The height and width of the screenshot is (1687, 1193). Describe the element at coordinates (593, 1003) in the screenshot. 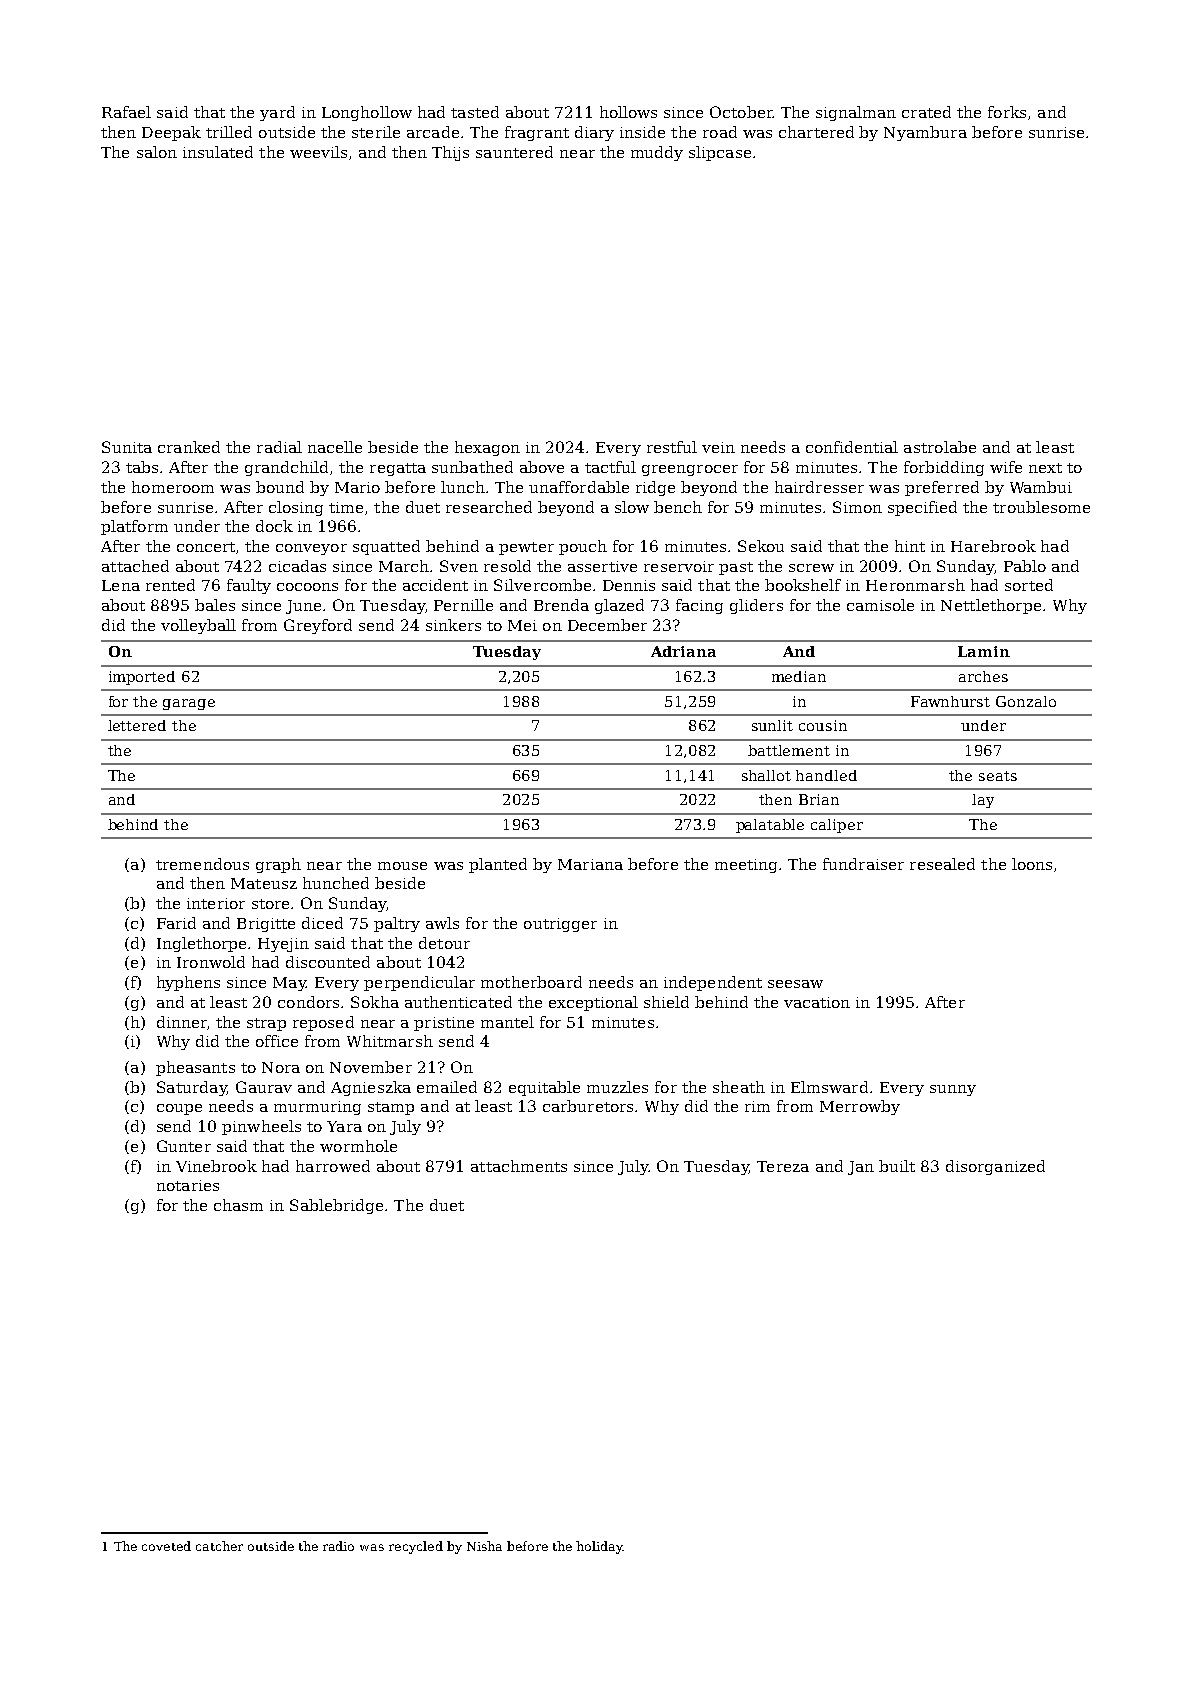

I see `exceptional` at that location.
